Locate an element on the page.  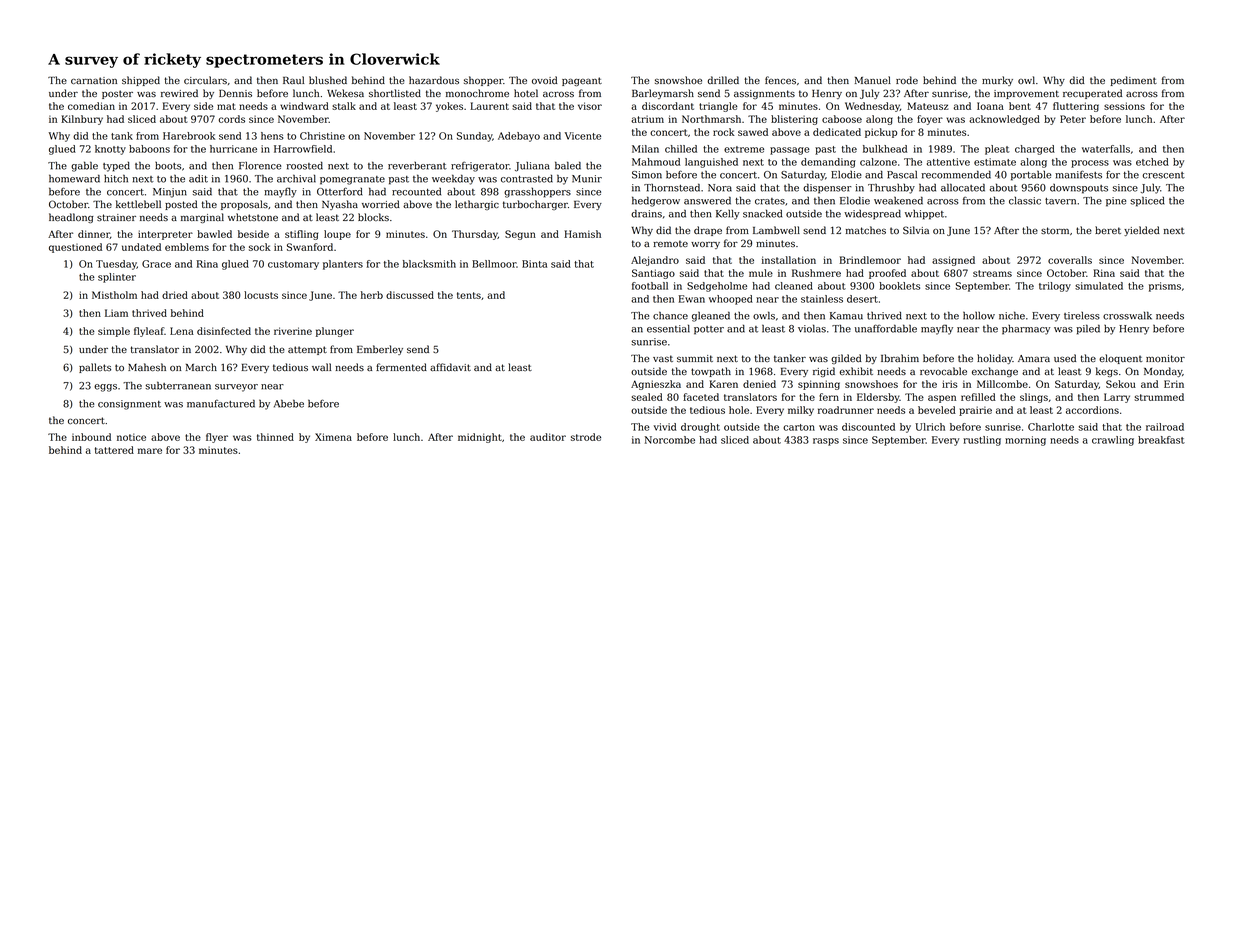
fences is located at coordinates (780, 80).
